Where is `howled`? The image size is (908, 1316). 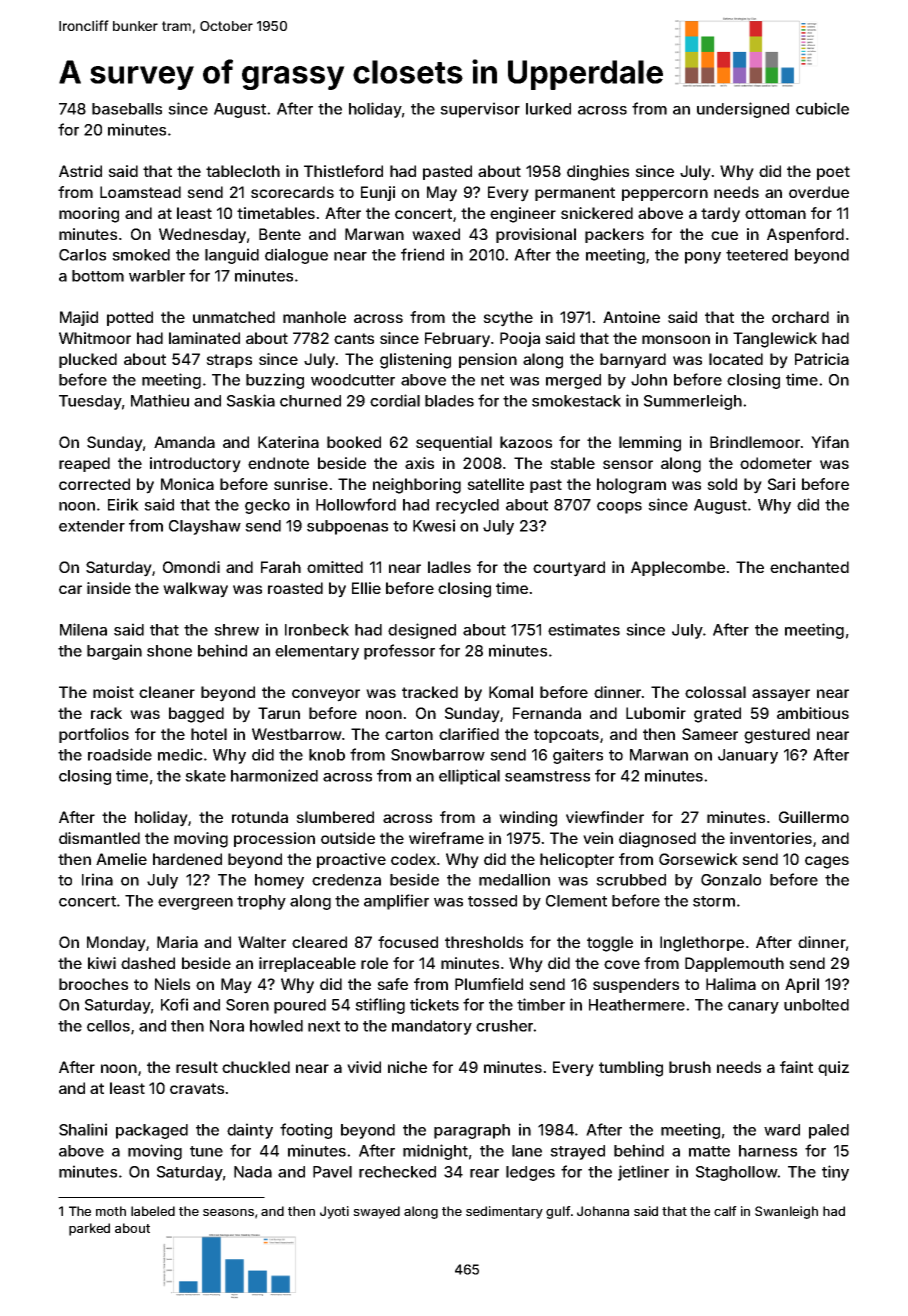
howled is located at coordinates (276, 1026).
